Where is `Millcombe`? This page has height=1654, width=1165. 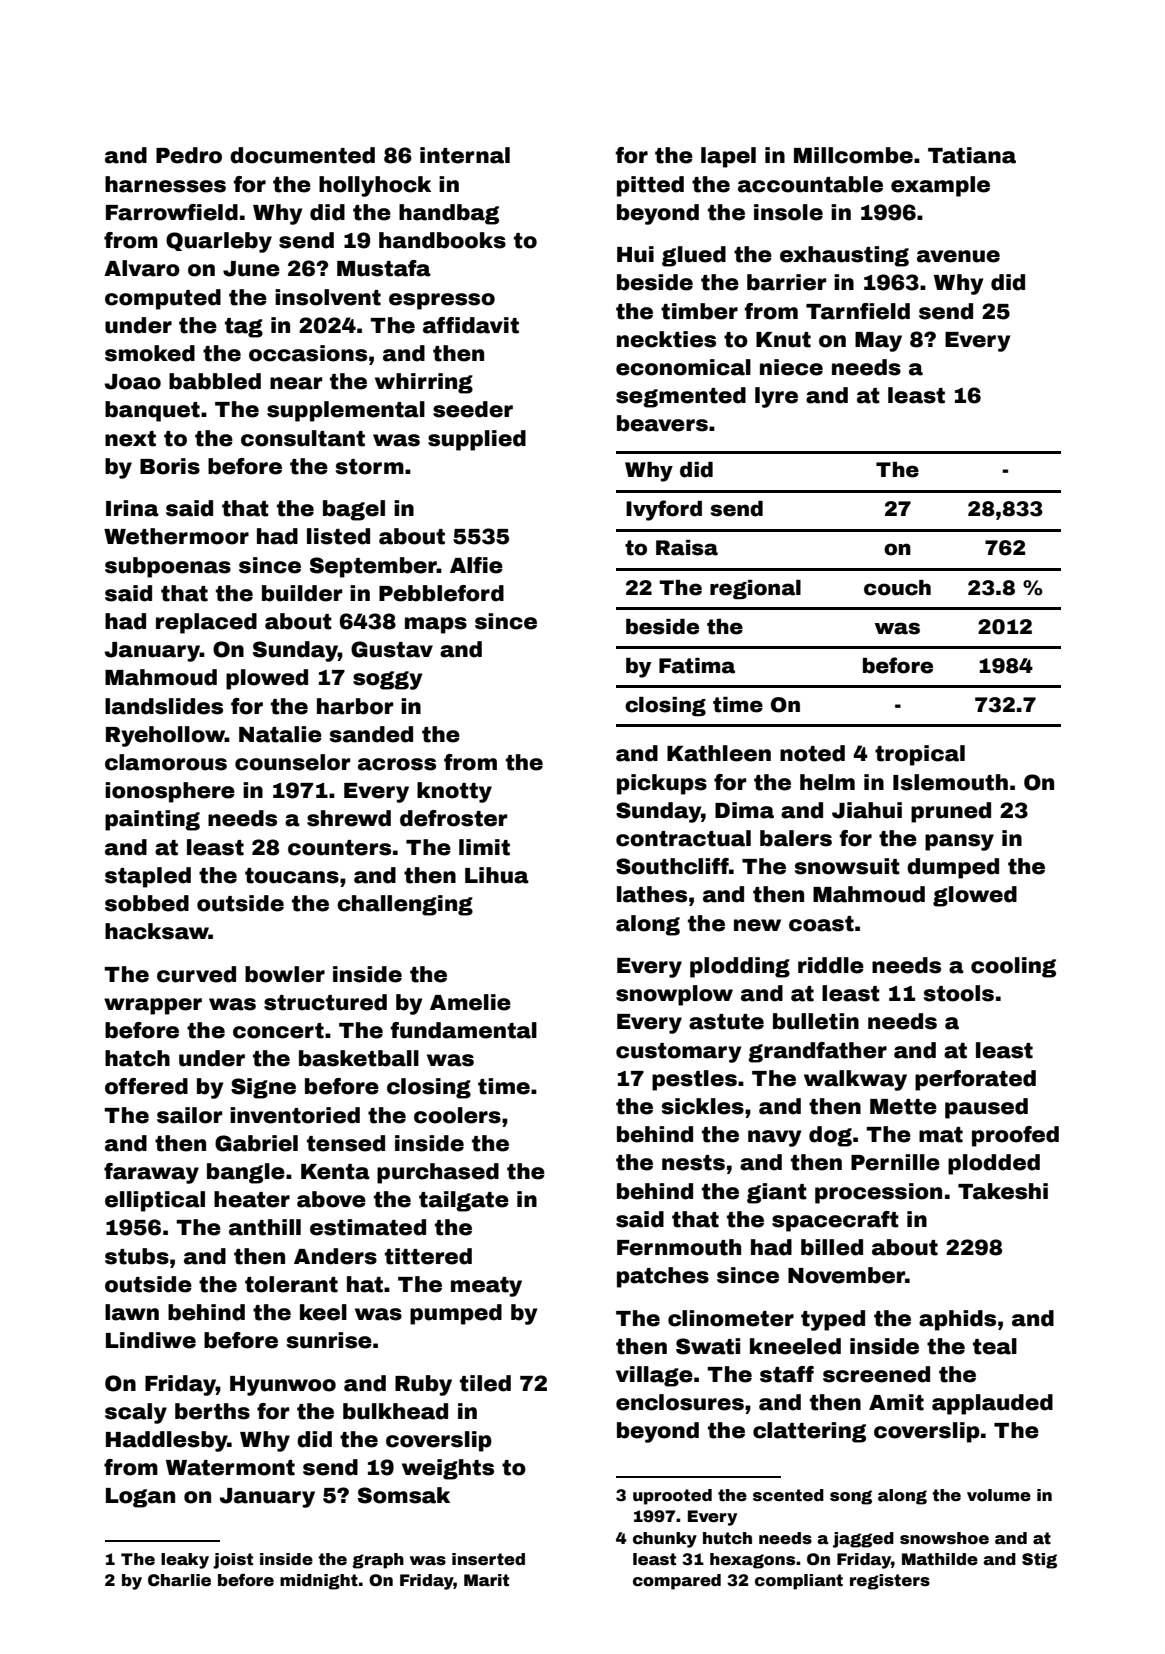
Millcombe is located at coordinates (853, 155).
